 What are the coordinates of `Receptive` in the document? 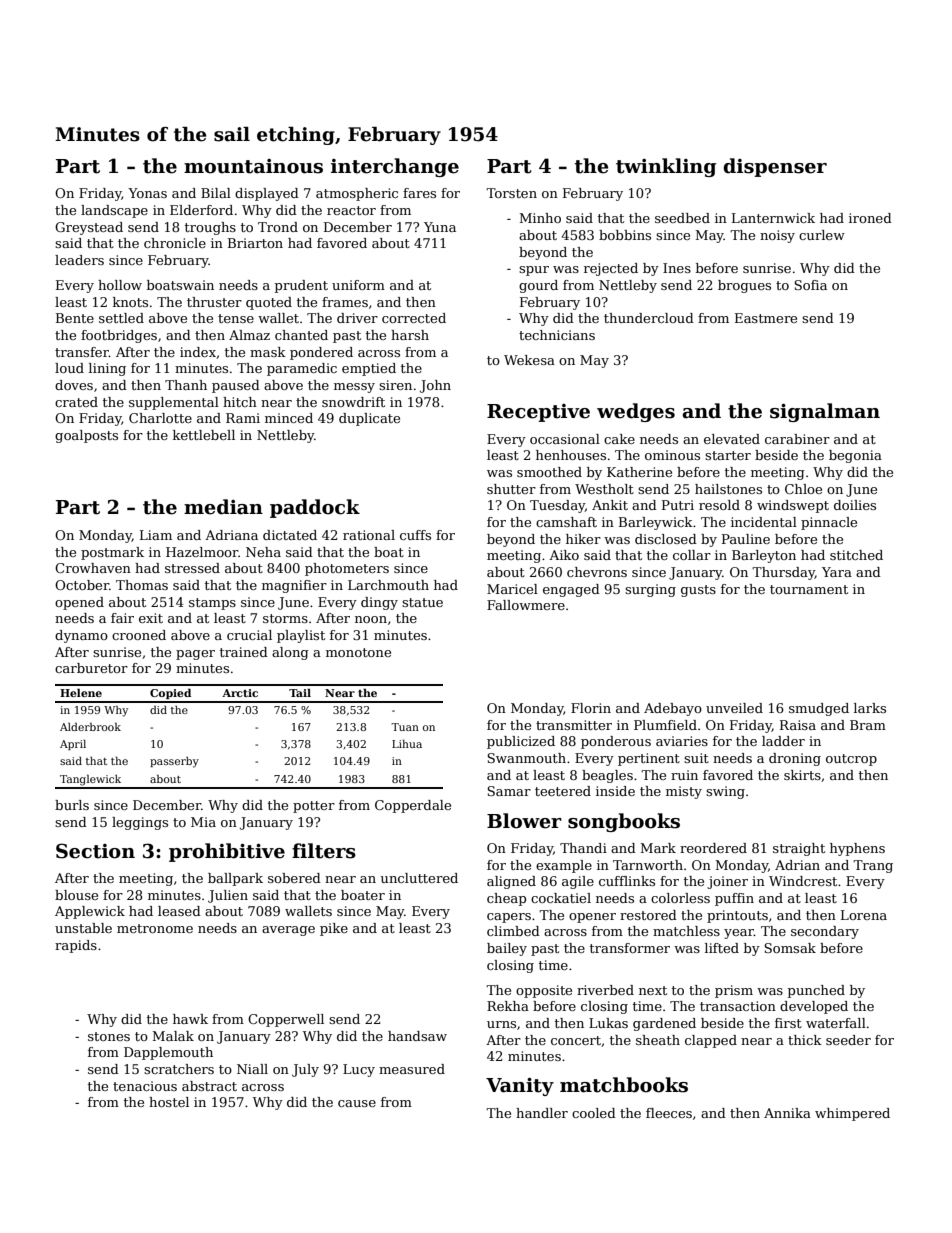 It's located at (538, 413).
